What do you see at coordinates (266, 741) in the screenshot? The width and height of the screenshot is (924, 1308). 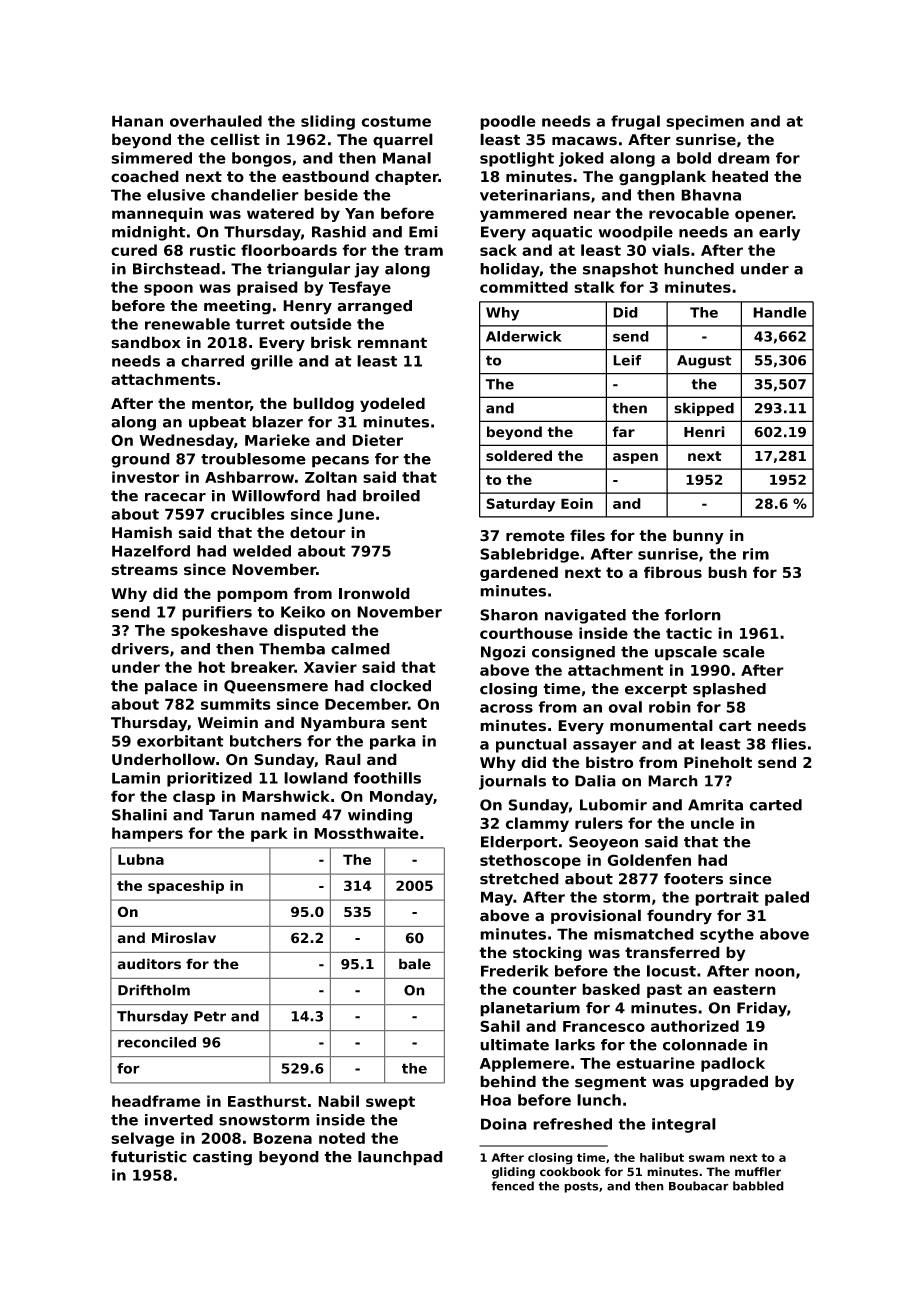 I see `butchers` at bounding box center [266, 741].
